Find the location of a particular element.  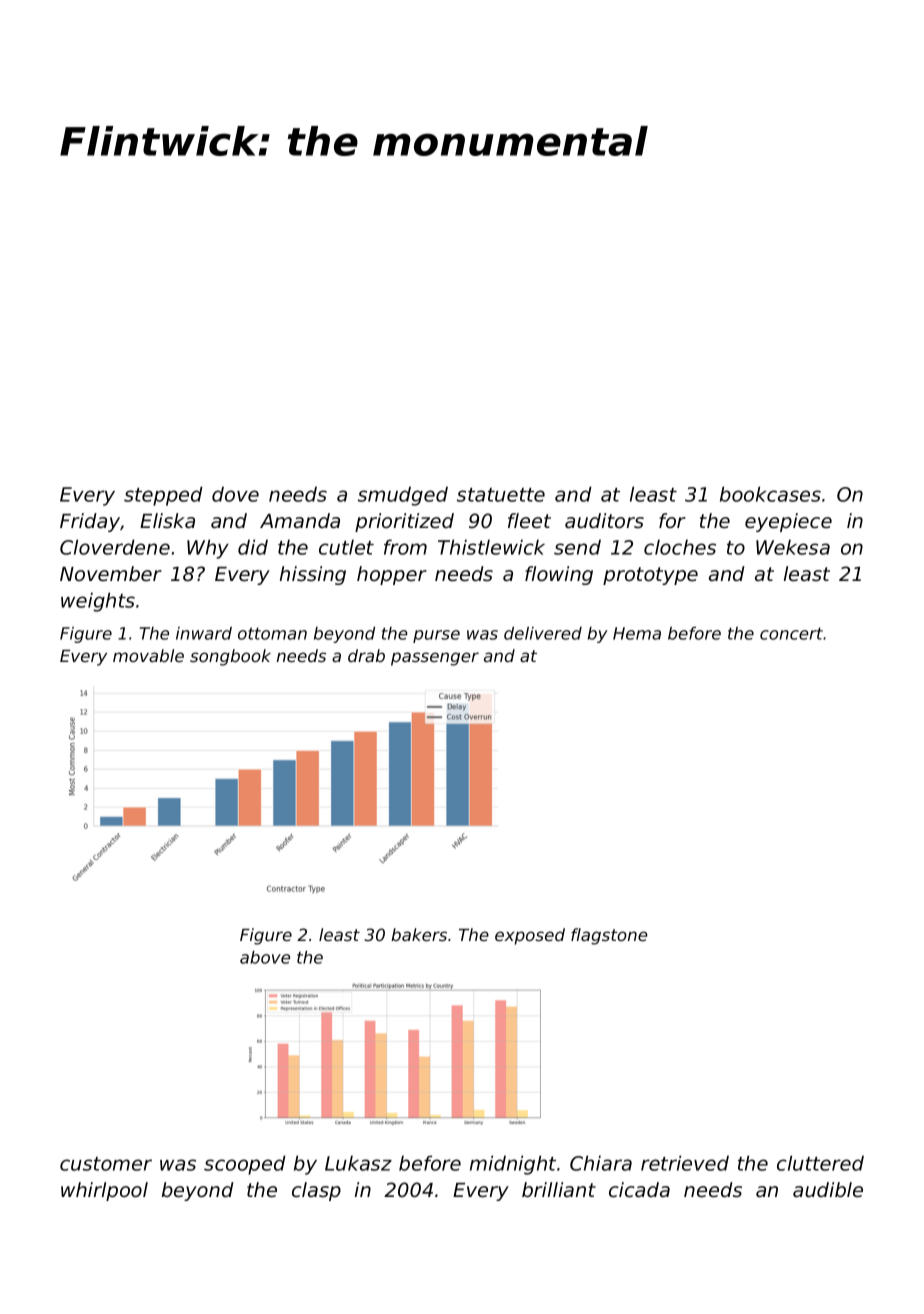

hopper is located at coordinates (392, 575).
